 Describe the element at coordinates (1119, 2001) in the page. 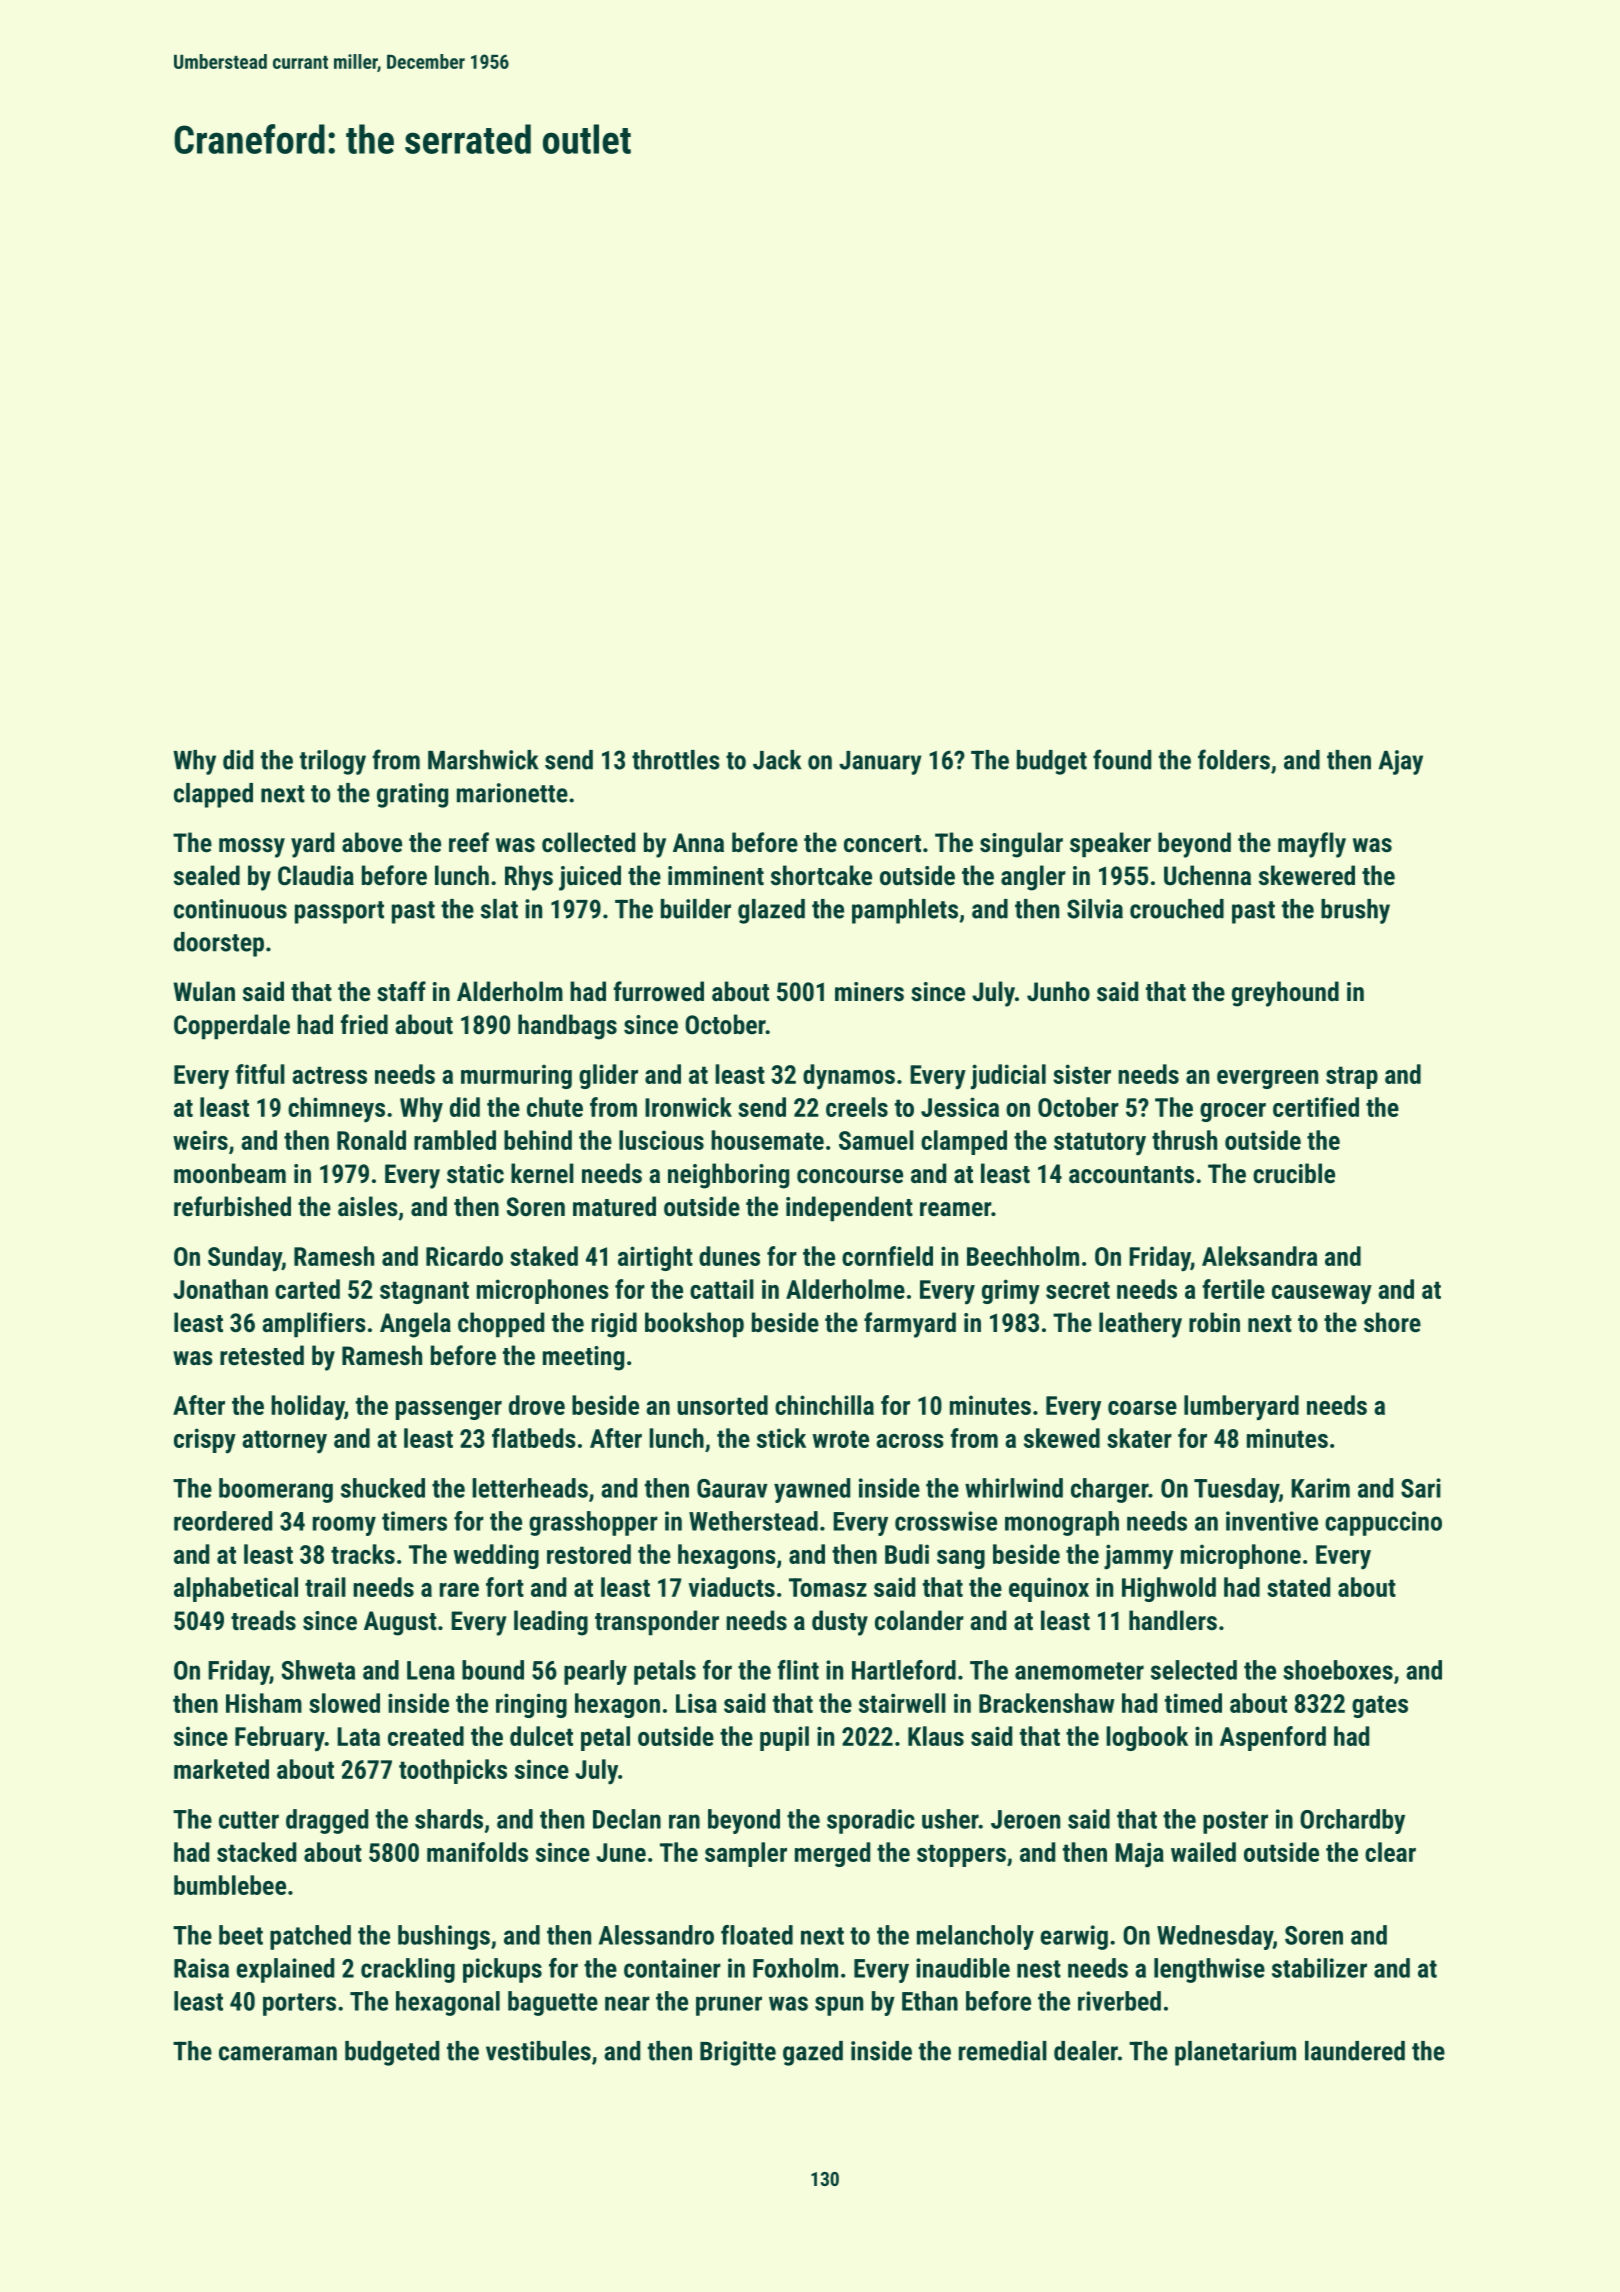

I see `riverbed` at that location.
